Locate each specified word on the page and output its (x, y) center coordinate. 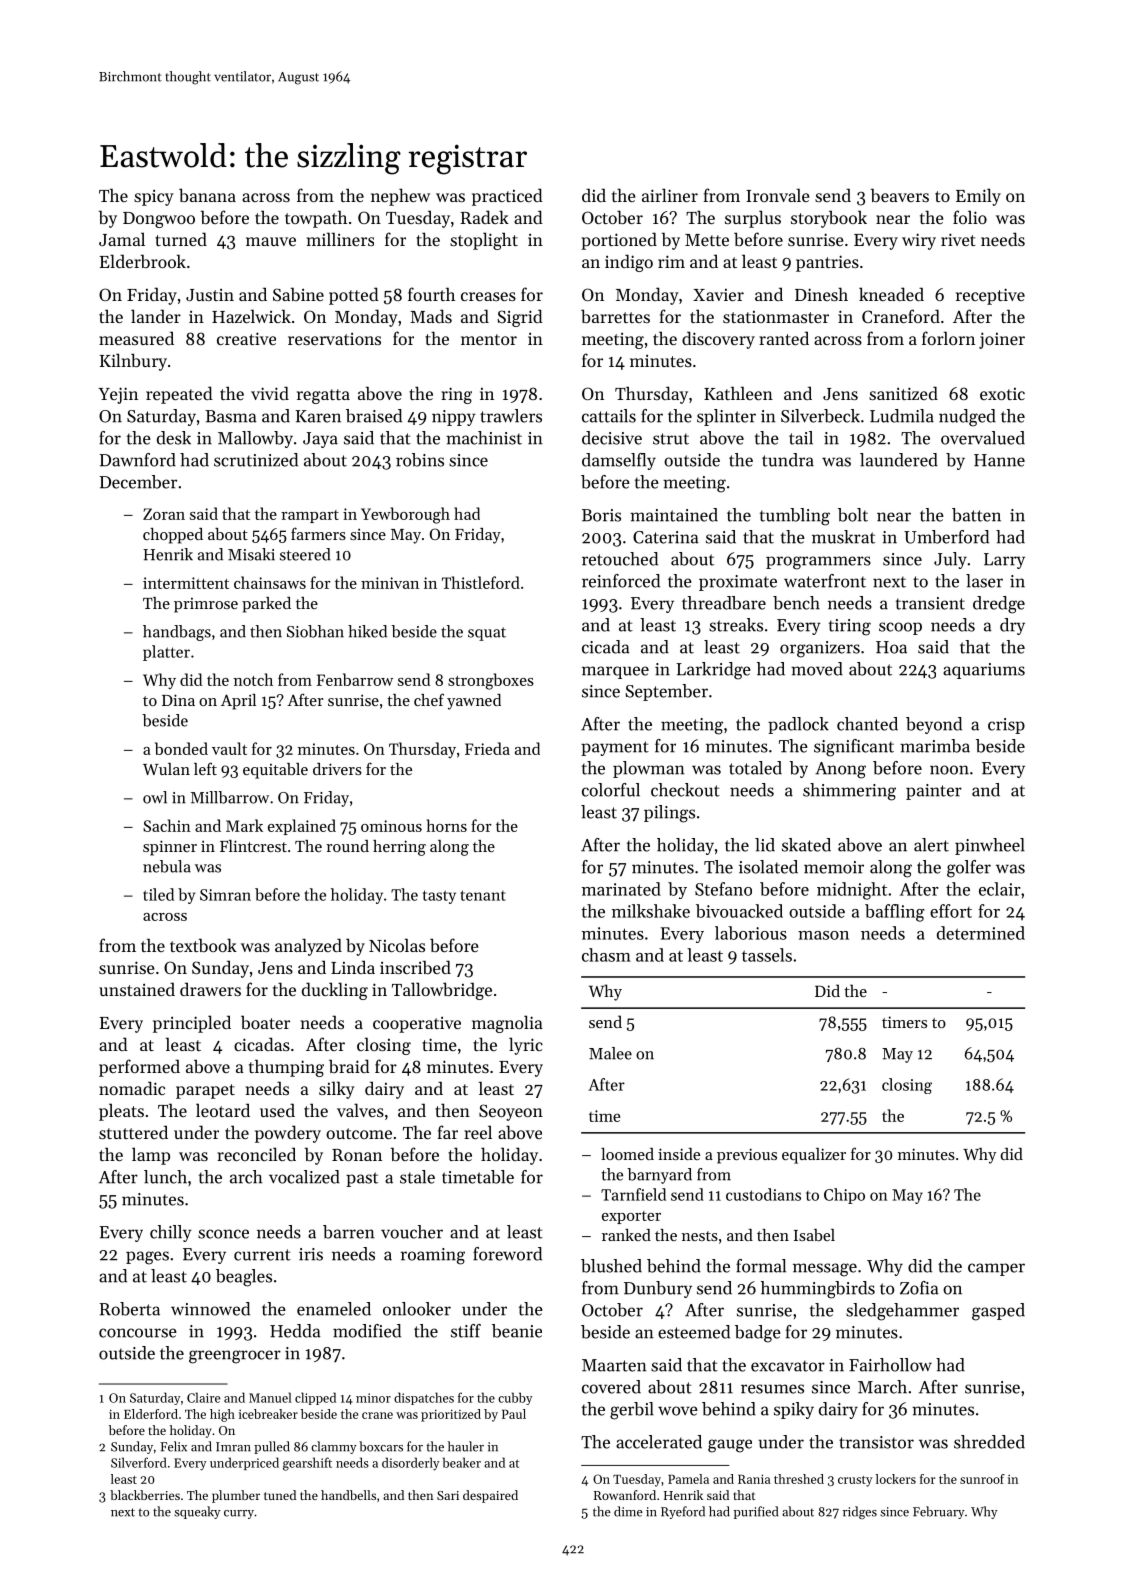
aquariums (984, 671)
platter (166, 653)
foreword (507, 1254)
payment (615, 748)
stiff (466, 1331)
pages (147, 1258)
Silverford (139, 1462)
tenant (483, 895)
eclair (1000, 889)
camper (996, 1269)
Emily (978, 197)
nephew (400, 197)
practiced (507, 197)
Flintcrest (253, 846)
